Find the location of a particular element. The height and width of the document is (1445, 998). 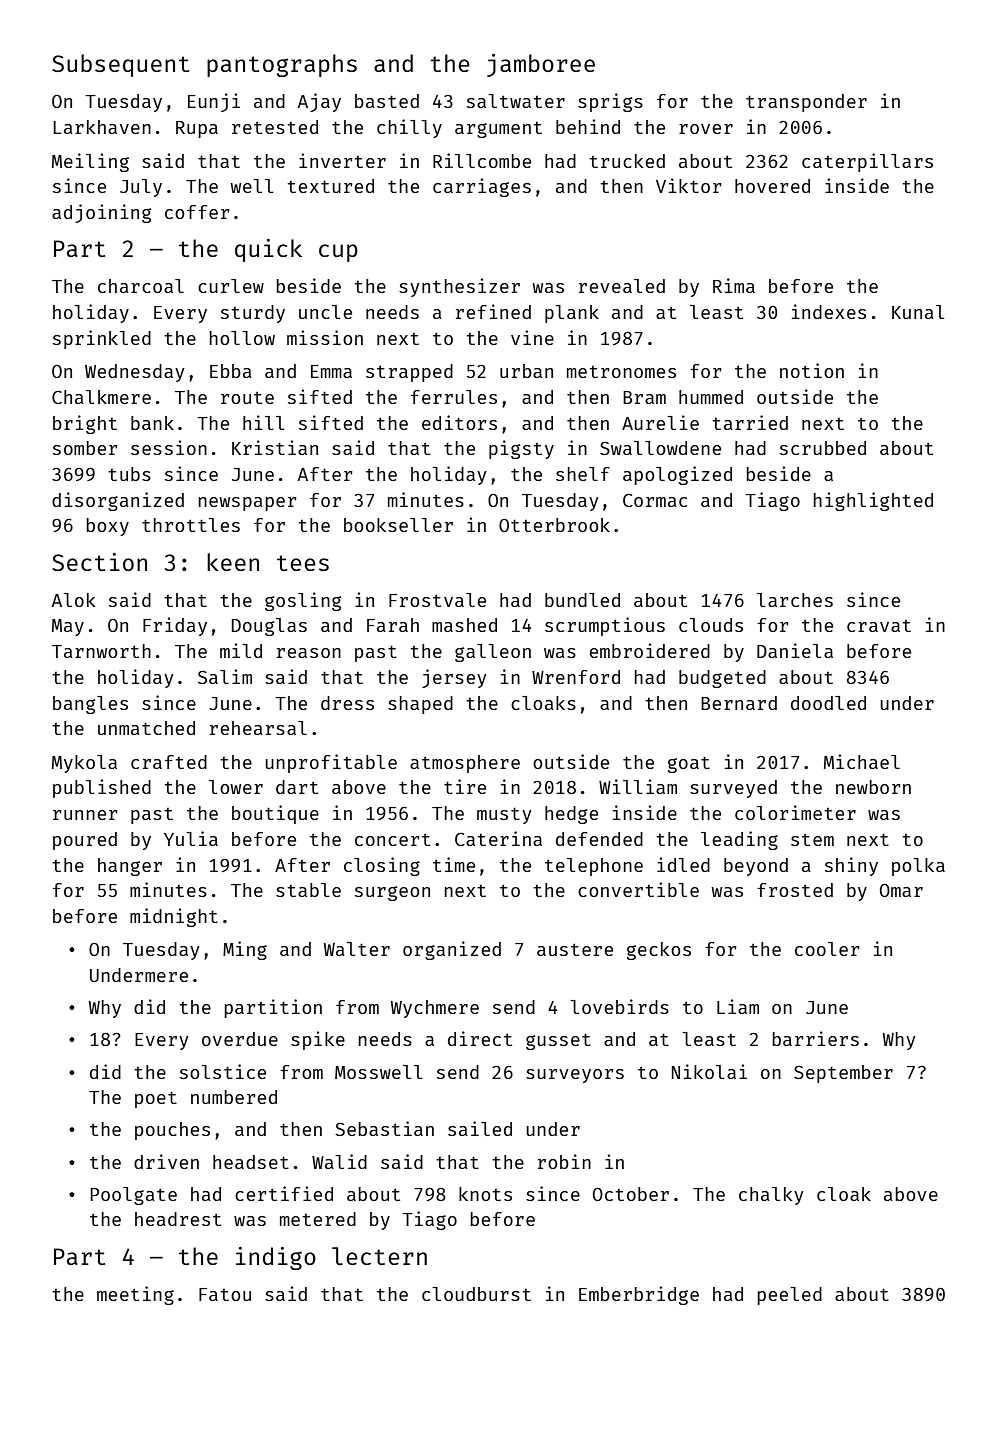

jersey is located at coordinates (454, 678).
